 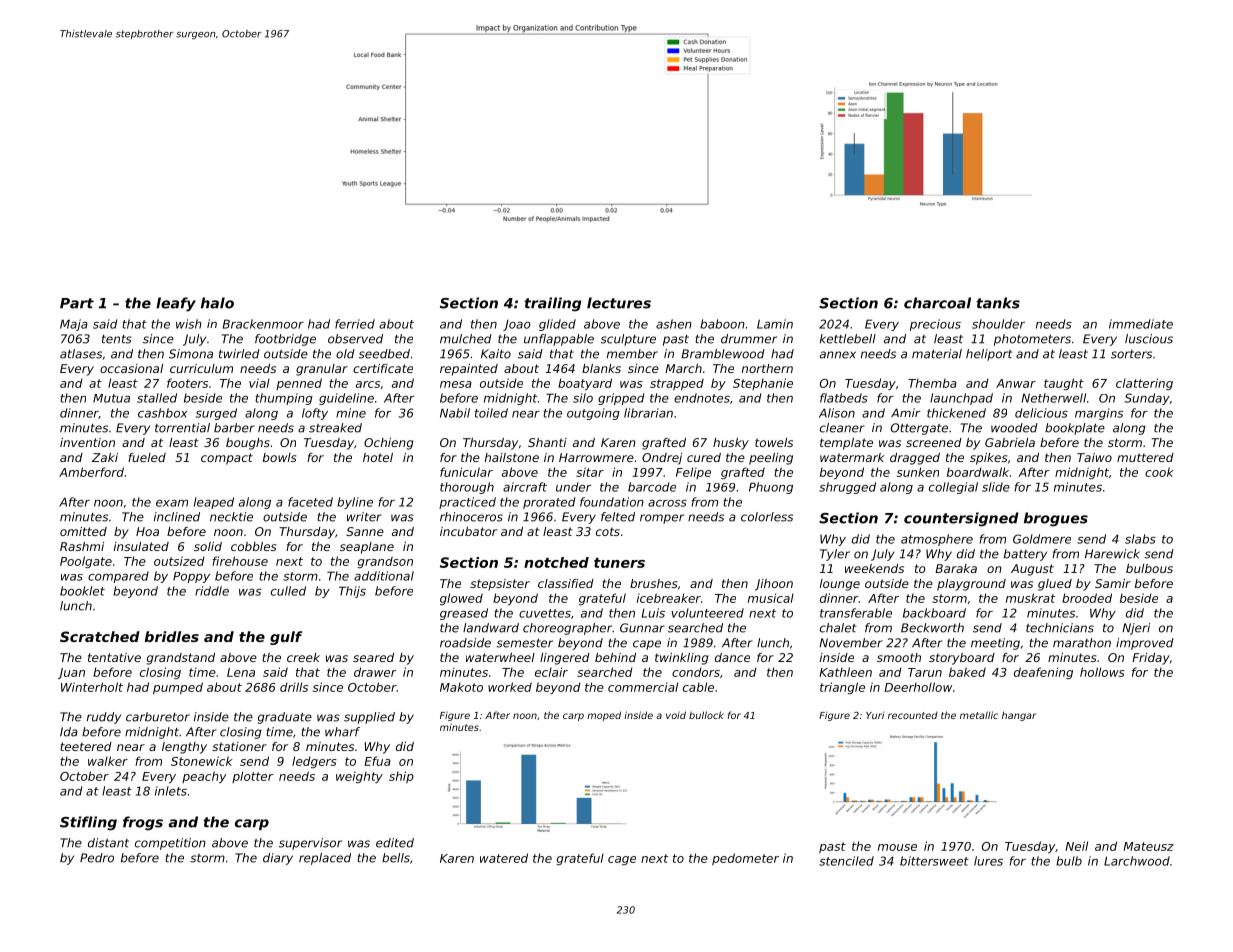 I want to click on barcode, so click(x=652, y=487).
